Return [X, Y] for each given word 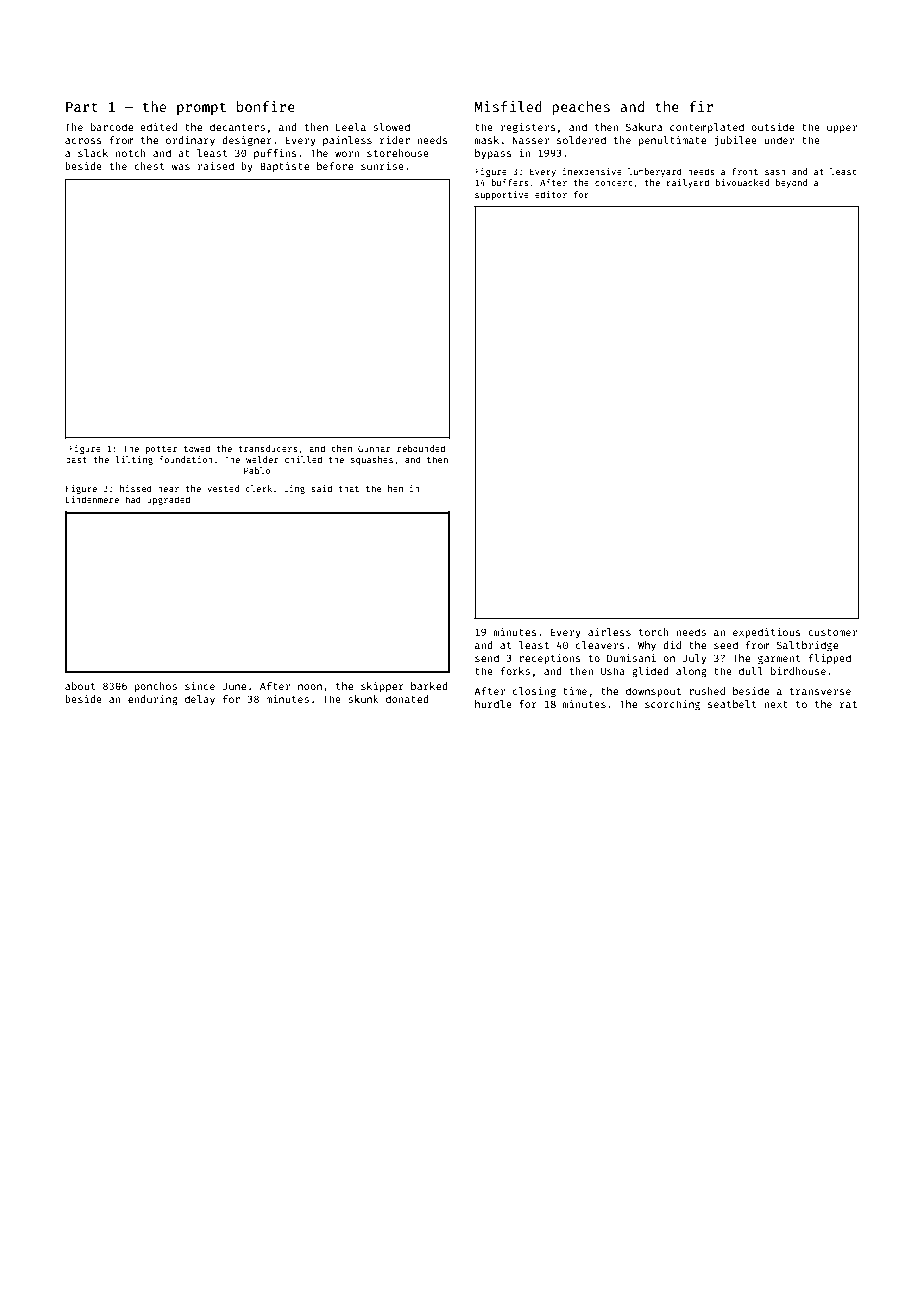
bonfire [266, 106]
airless [609, 632]
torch [654, 632]
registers [528, 128]
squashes [372, 460]
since [200, 686]
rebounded [421, 448]
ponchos [156, 687]
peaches [581, 108]
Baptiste [284, 167]
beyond [791, 183]
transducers [268, 448]
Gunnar [374, 448]
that [349, 488]
